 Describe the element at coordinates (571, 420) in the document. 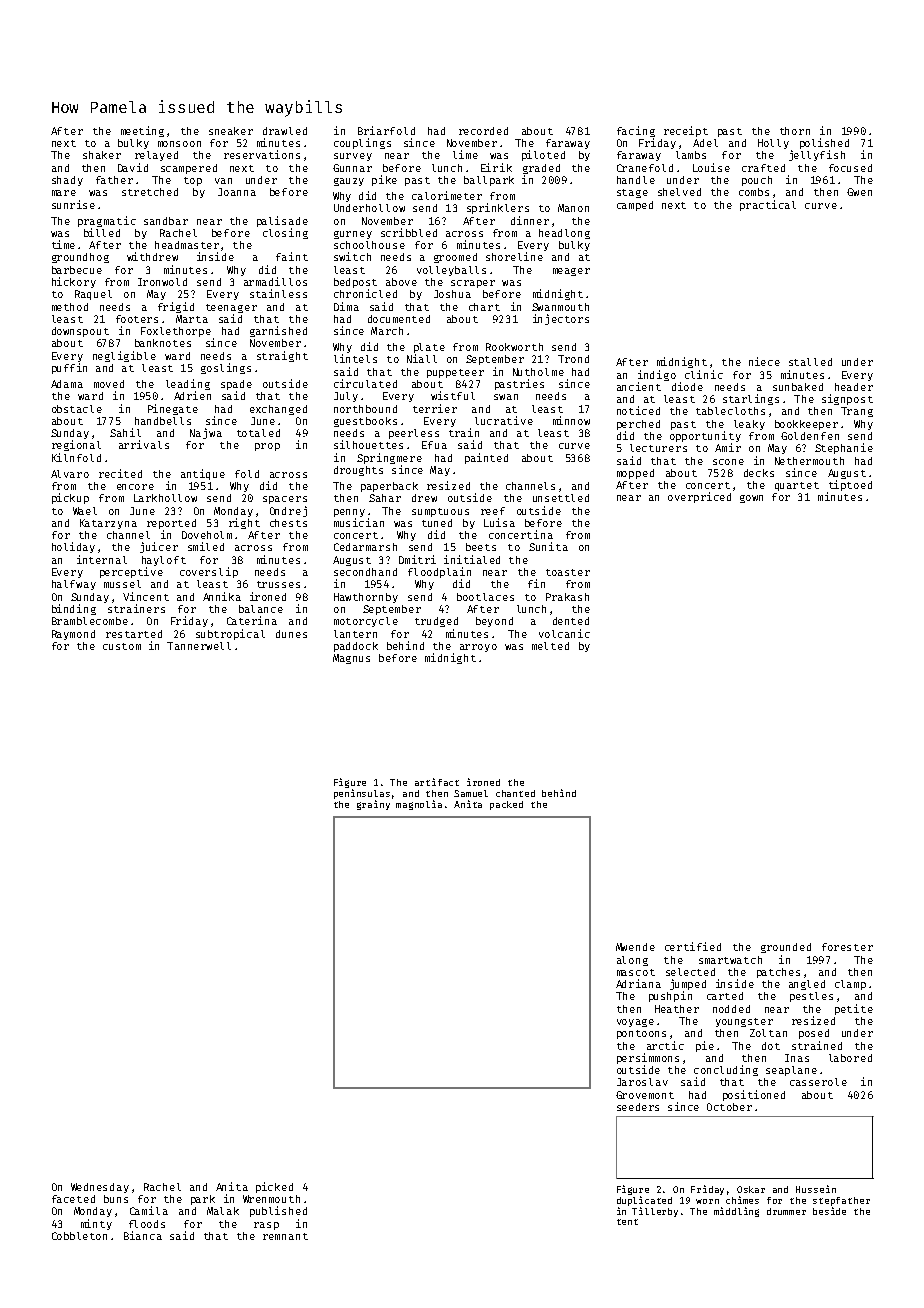

I see `minnow` at that location.
